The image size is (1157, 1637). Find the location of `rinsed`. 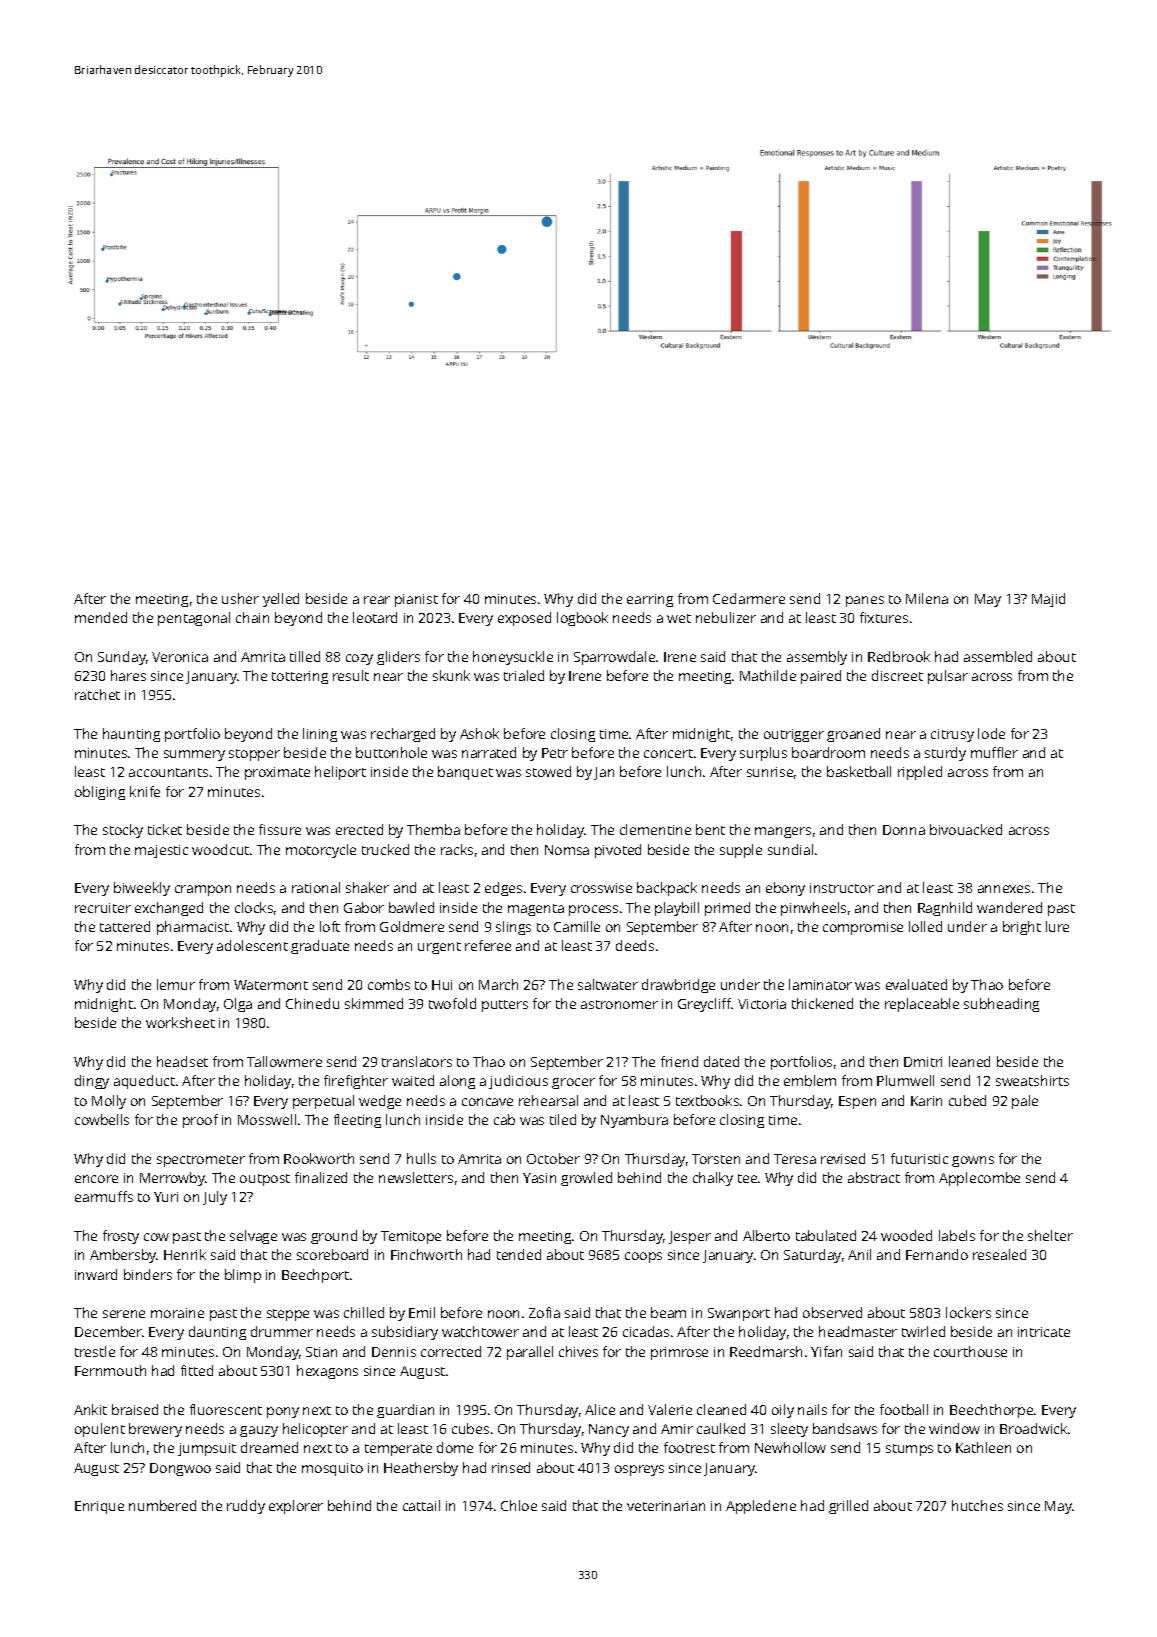

rinsed is located at coordinates (511, 1467).
